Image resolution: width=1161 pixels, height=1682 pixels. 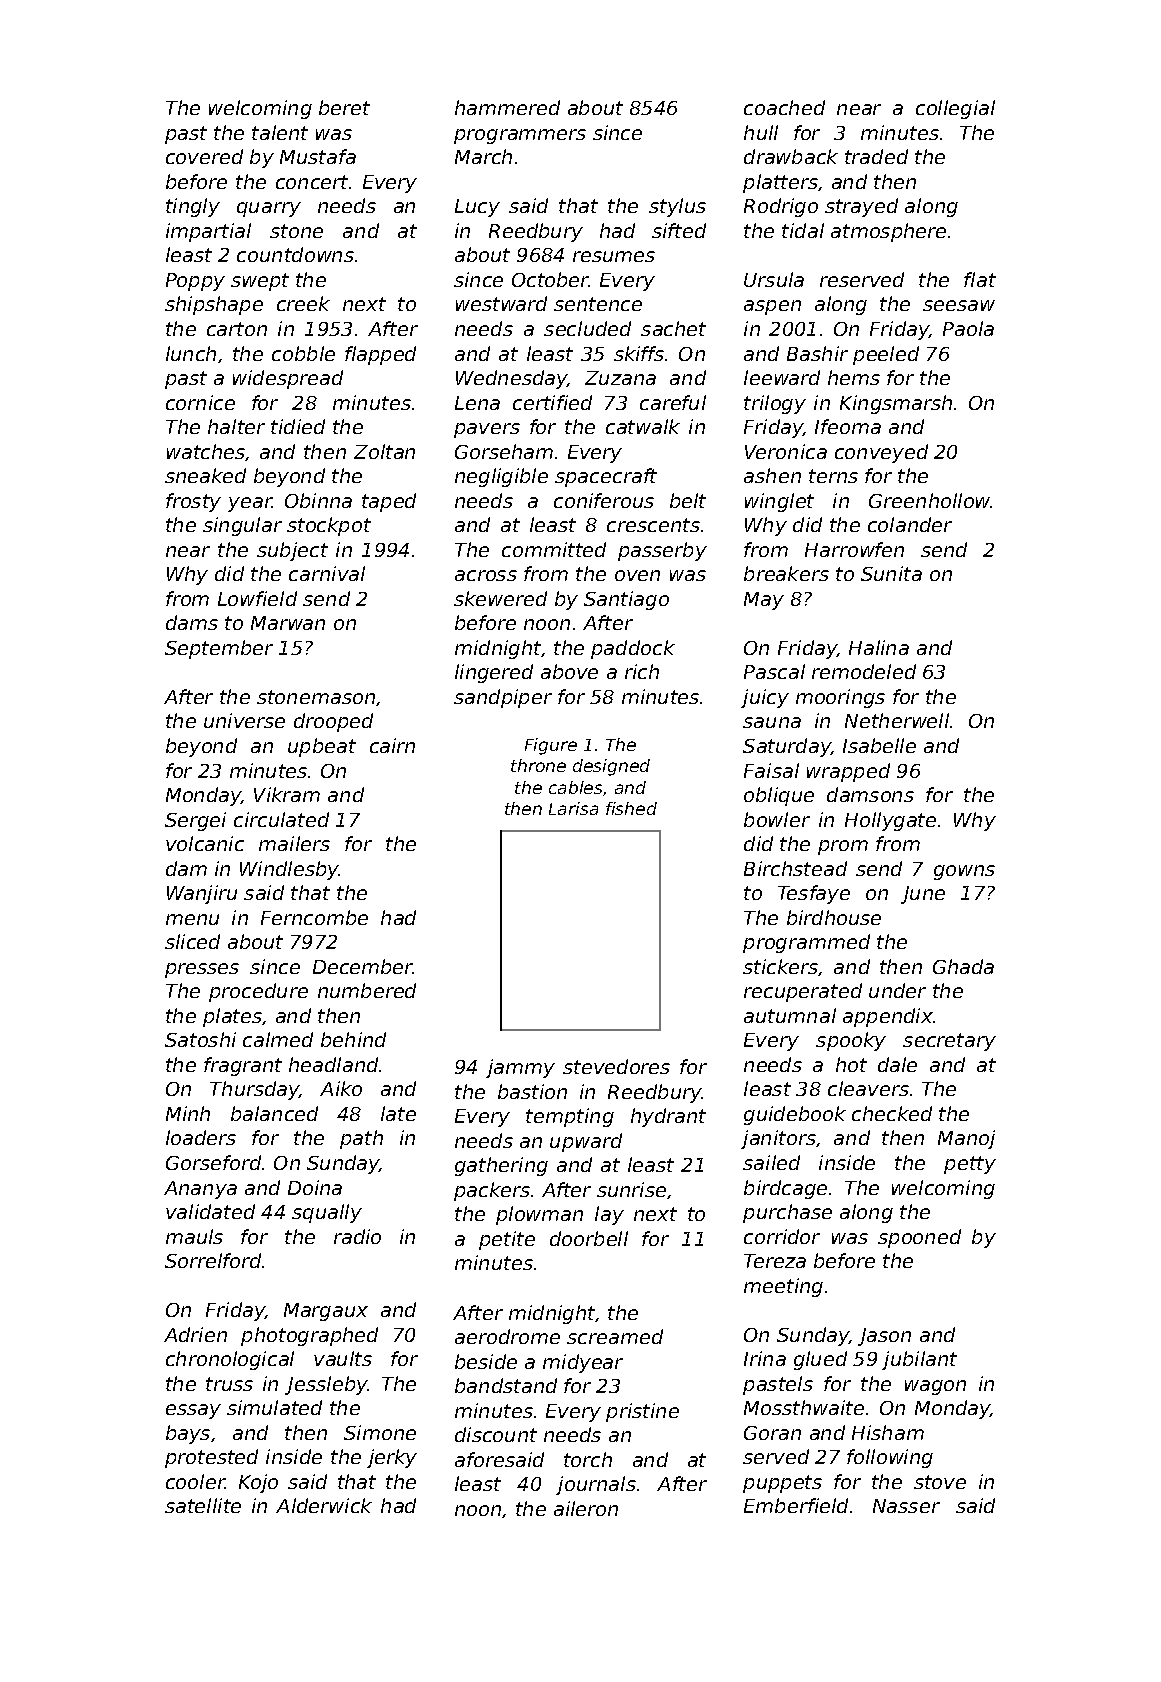 What do you see at coordinates (318, 156) in the screenshot?
I see `Mustafa` at bounding box center [318, 156].
